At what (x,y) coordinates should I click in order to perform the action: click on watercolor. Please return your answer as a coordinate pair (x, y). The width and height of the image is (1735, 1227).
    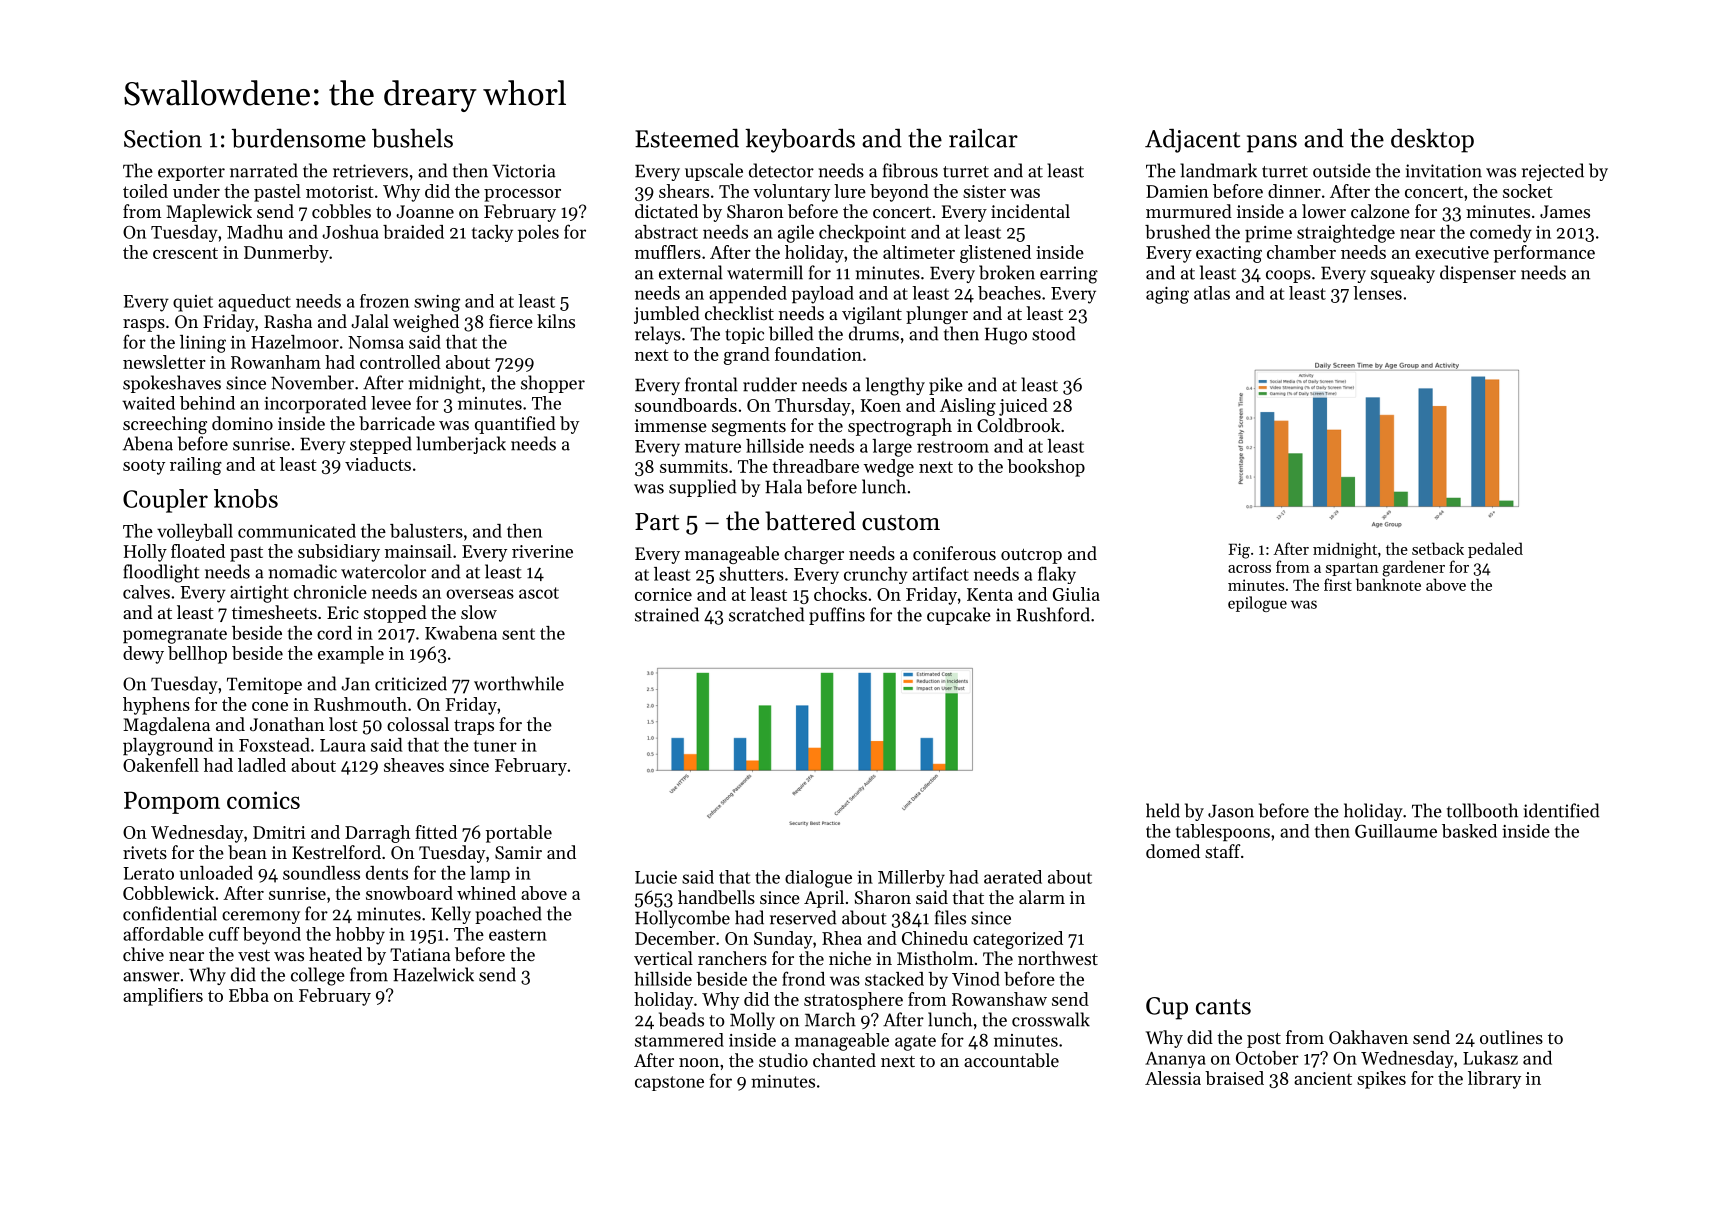
    Looking at the image, I should click on (383, 571).
